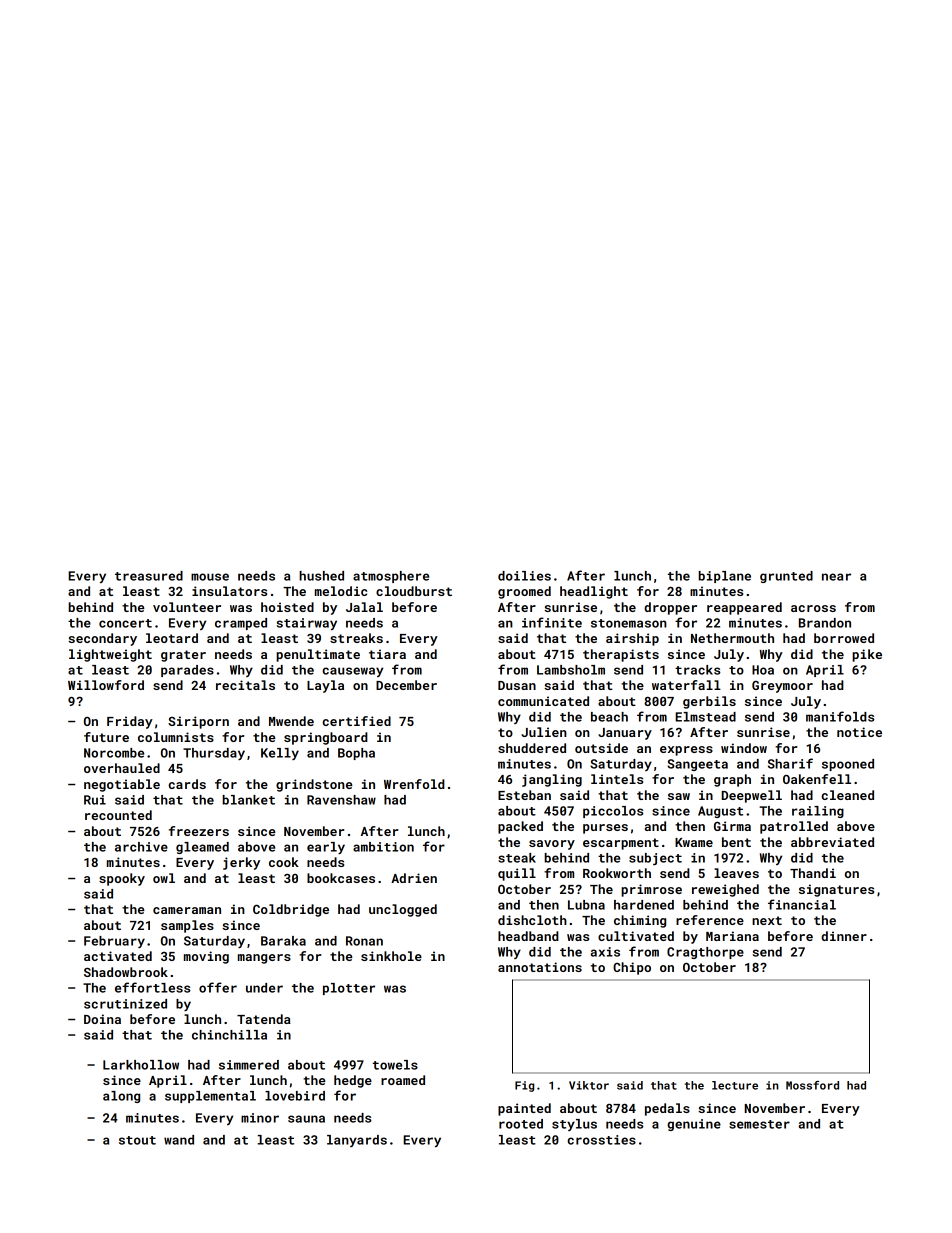 The height and width of the screenshot is (1233, 952). Describe the element at coordinates (632, 968) in the screenshot. I see `Chipo` at that location.
